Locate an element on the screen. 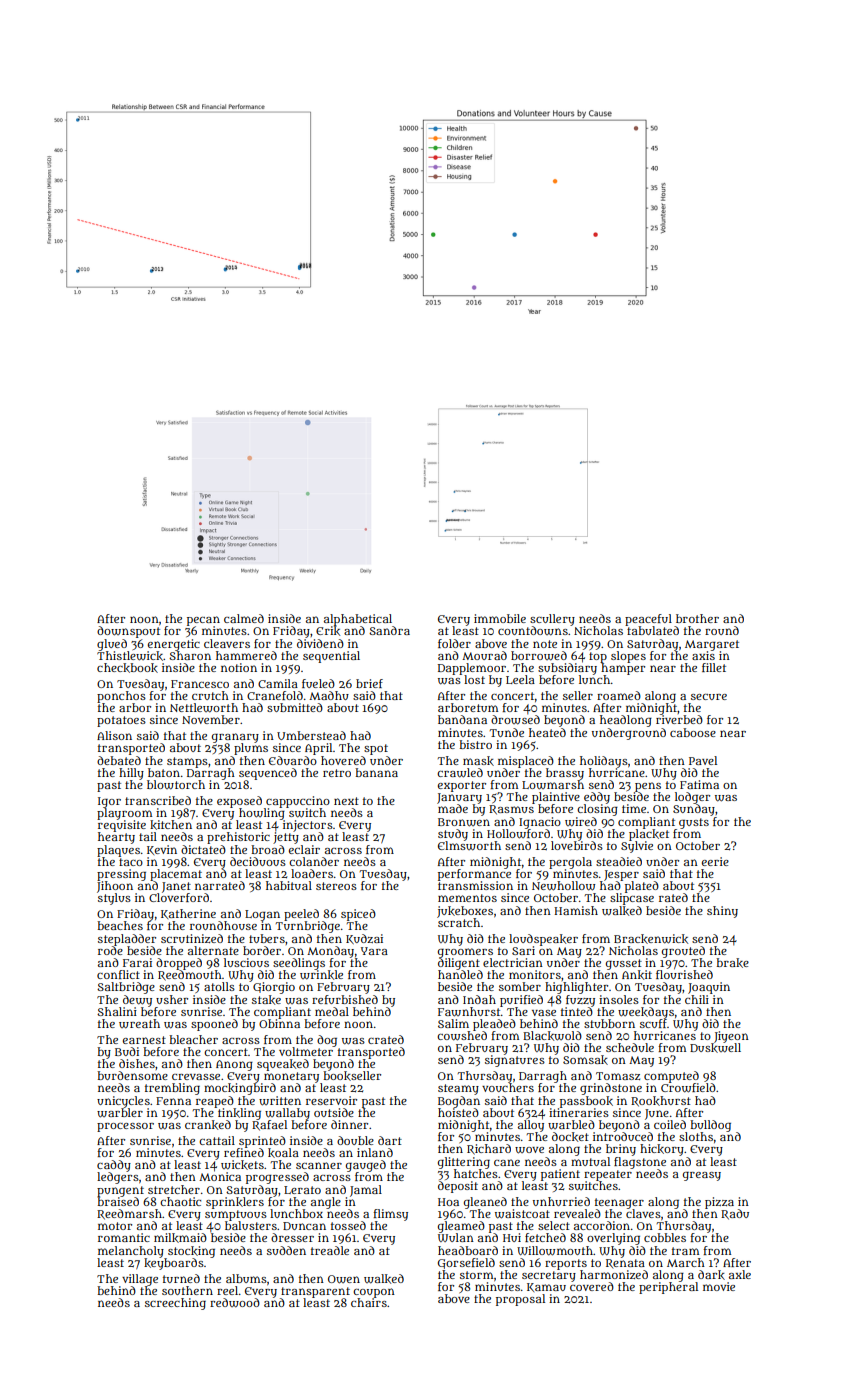 The height and width of the screenshot is (1400, 849). immobile is located at coordinates (500, 618).
